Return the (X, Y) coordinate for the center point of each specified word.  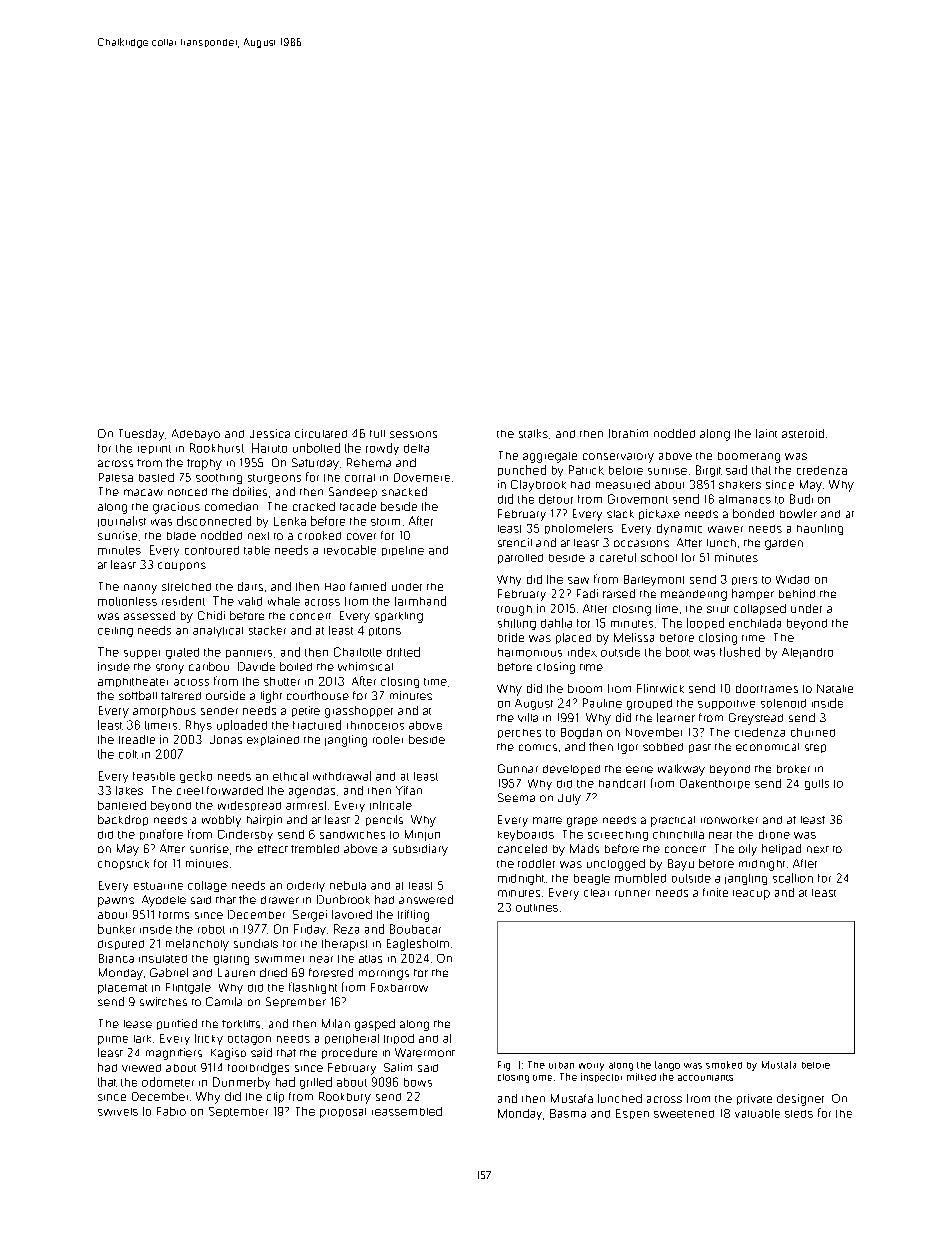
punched (522, 470)
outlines (537, 908)
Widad (792, 579)
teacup (751, 895)
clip (275, 1097)
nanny (140, 589)
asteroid (803, 433)
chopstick (123, 865)
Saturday (315, 464)
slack (620, 514)
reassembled (407, 1111)
